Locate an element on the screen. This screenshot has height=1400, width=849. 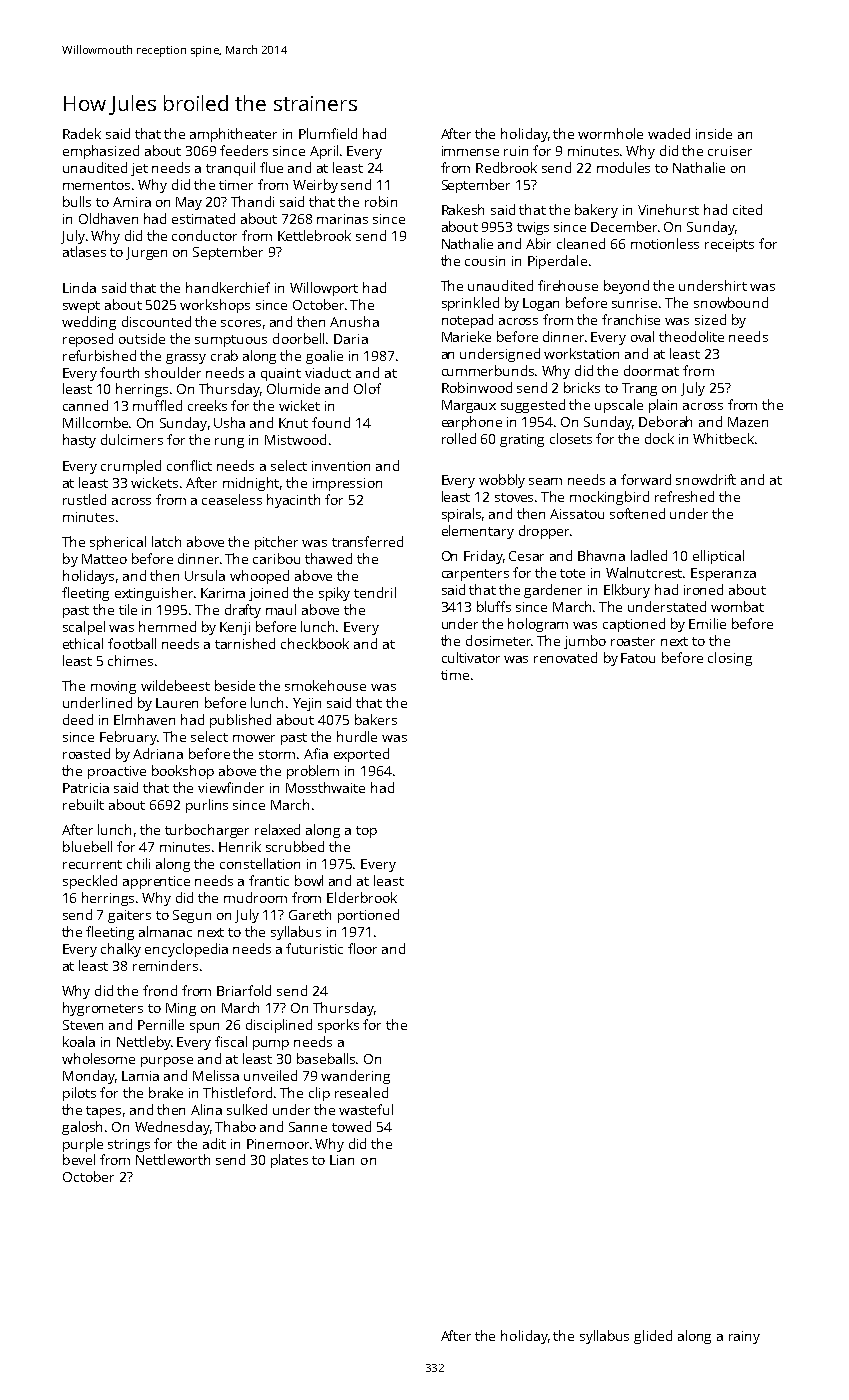
cruiser is located at coordinates (730, 151).
